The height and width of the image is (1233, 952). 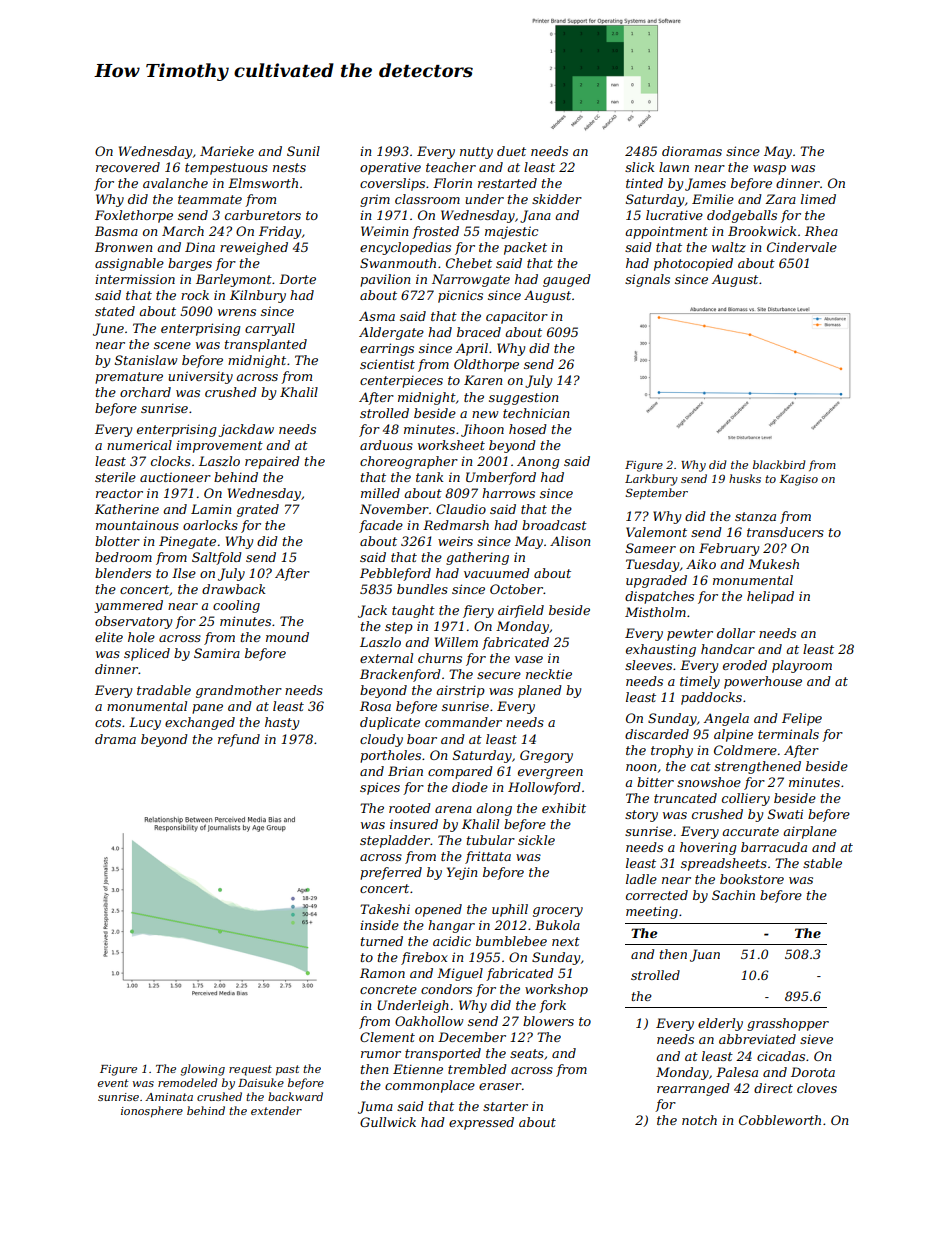 What do you see at coordinates (724, 864) in the image?
I see `spreadsheets` at bounding box center [724, 864].
